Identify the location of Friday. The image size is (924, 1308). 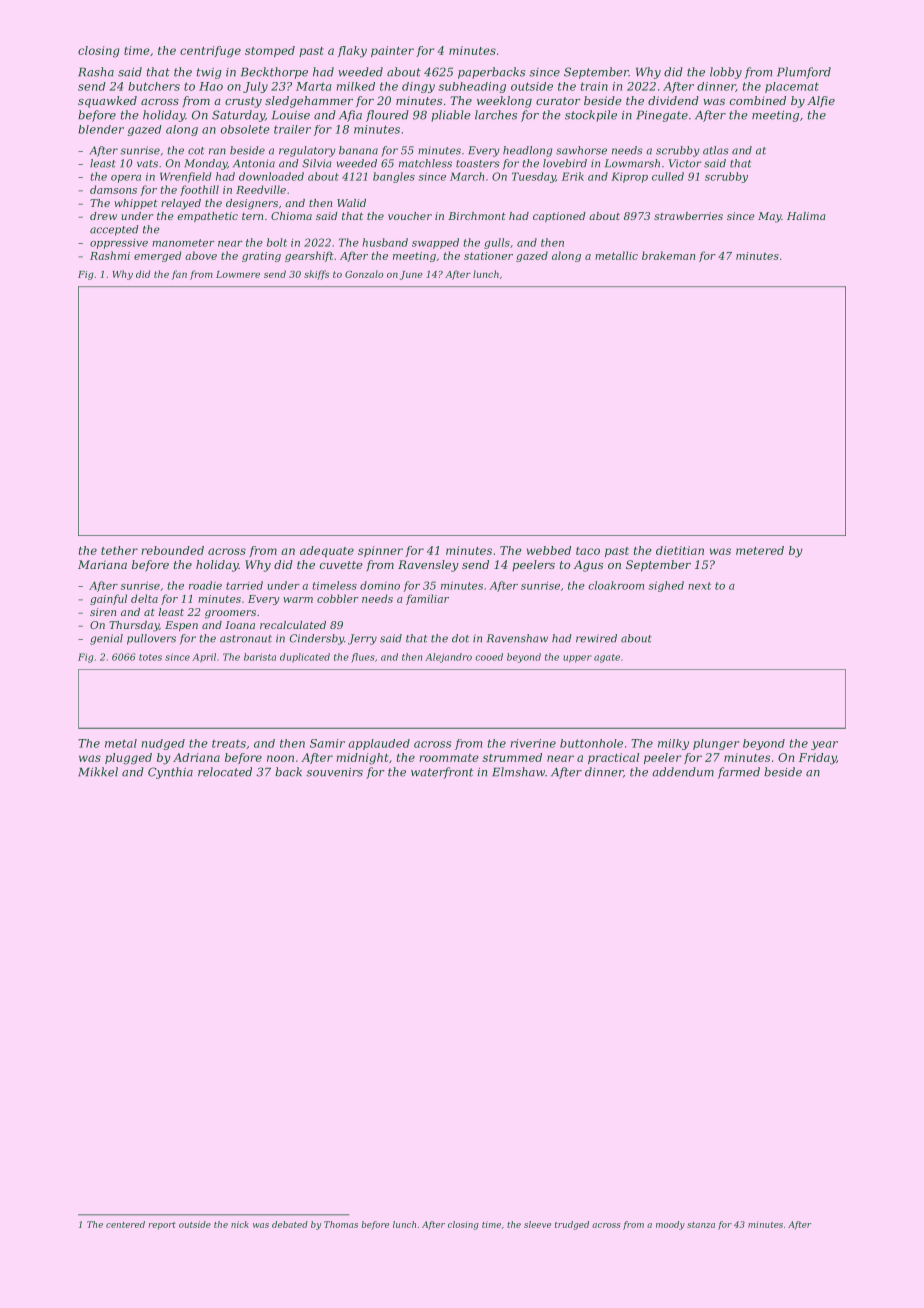
(818, 759).
